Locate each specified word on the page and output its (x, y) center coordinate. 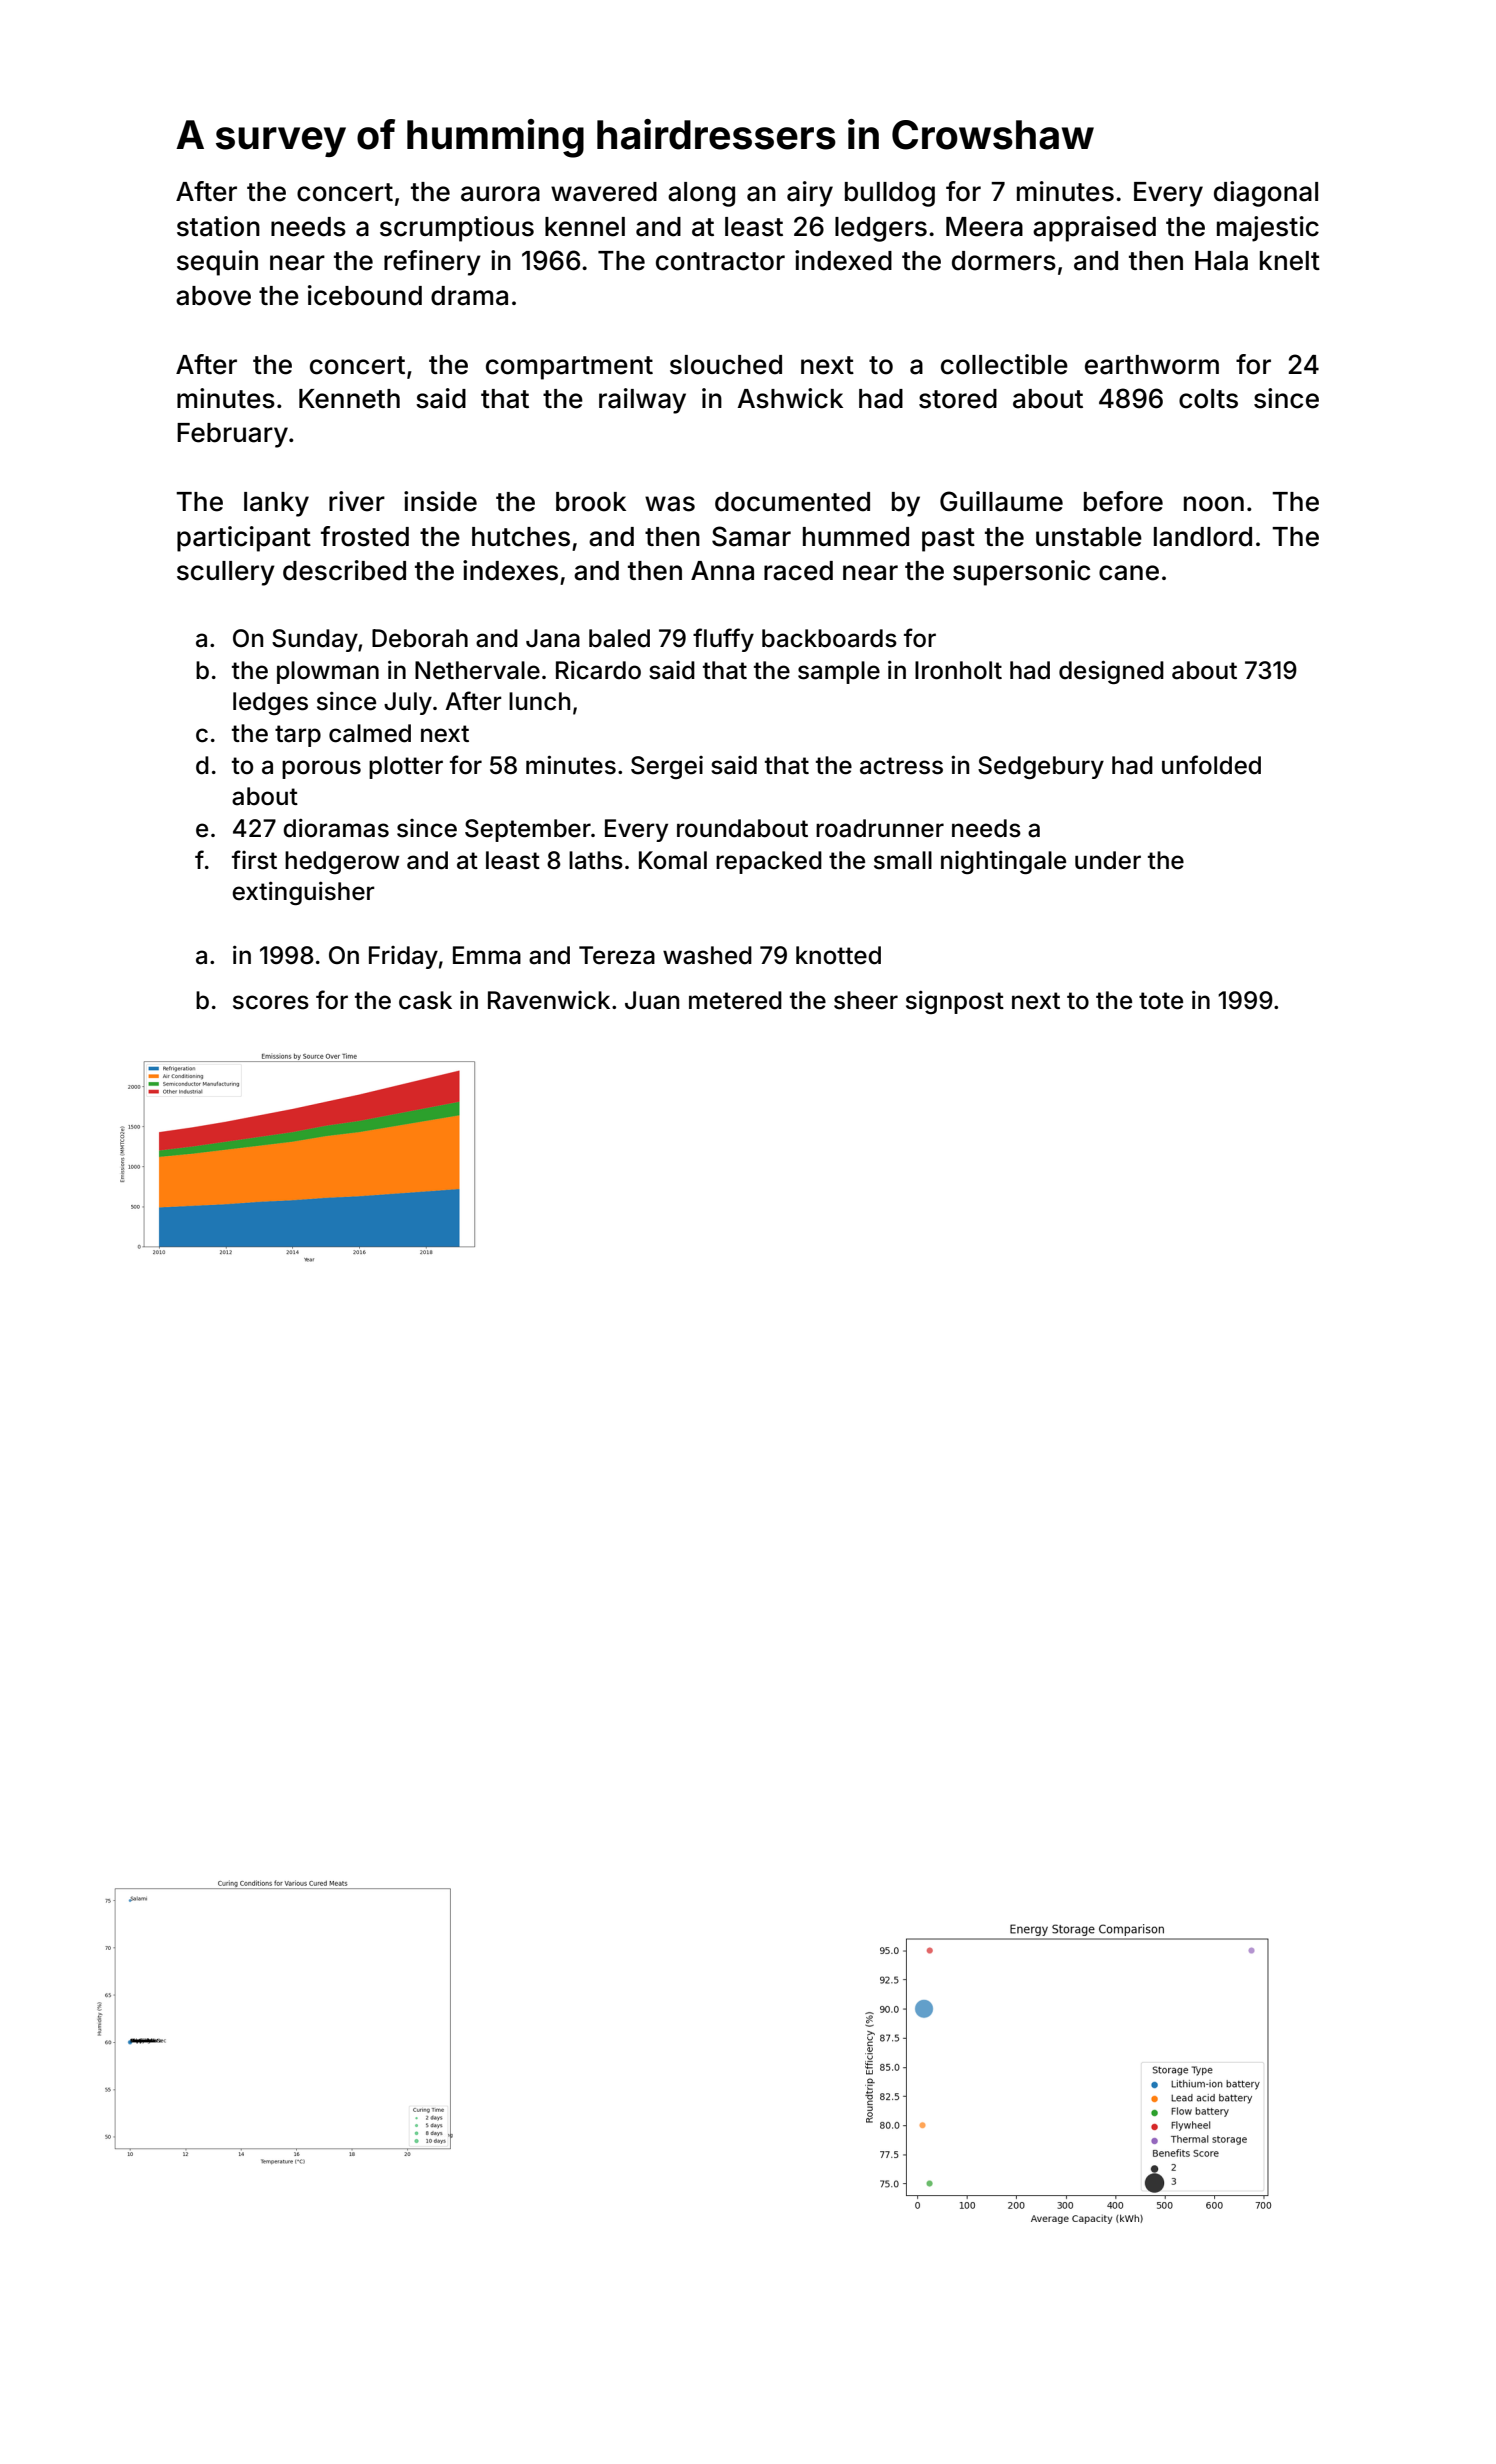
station (218, 226)
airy (810, 194)
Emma (487, 955)
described (344, 570)
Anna (722, 571)
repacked (769, 862)
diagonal (1266, 194)
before (1123, 501)
